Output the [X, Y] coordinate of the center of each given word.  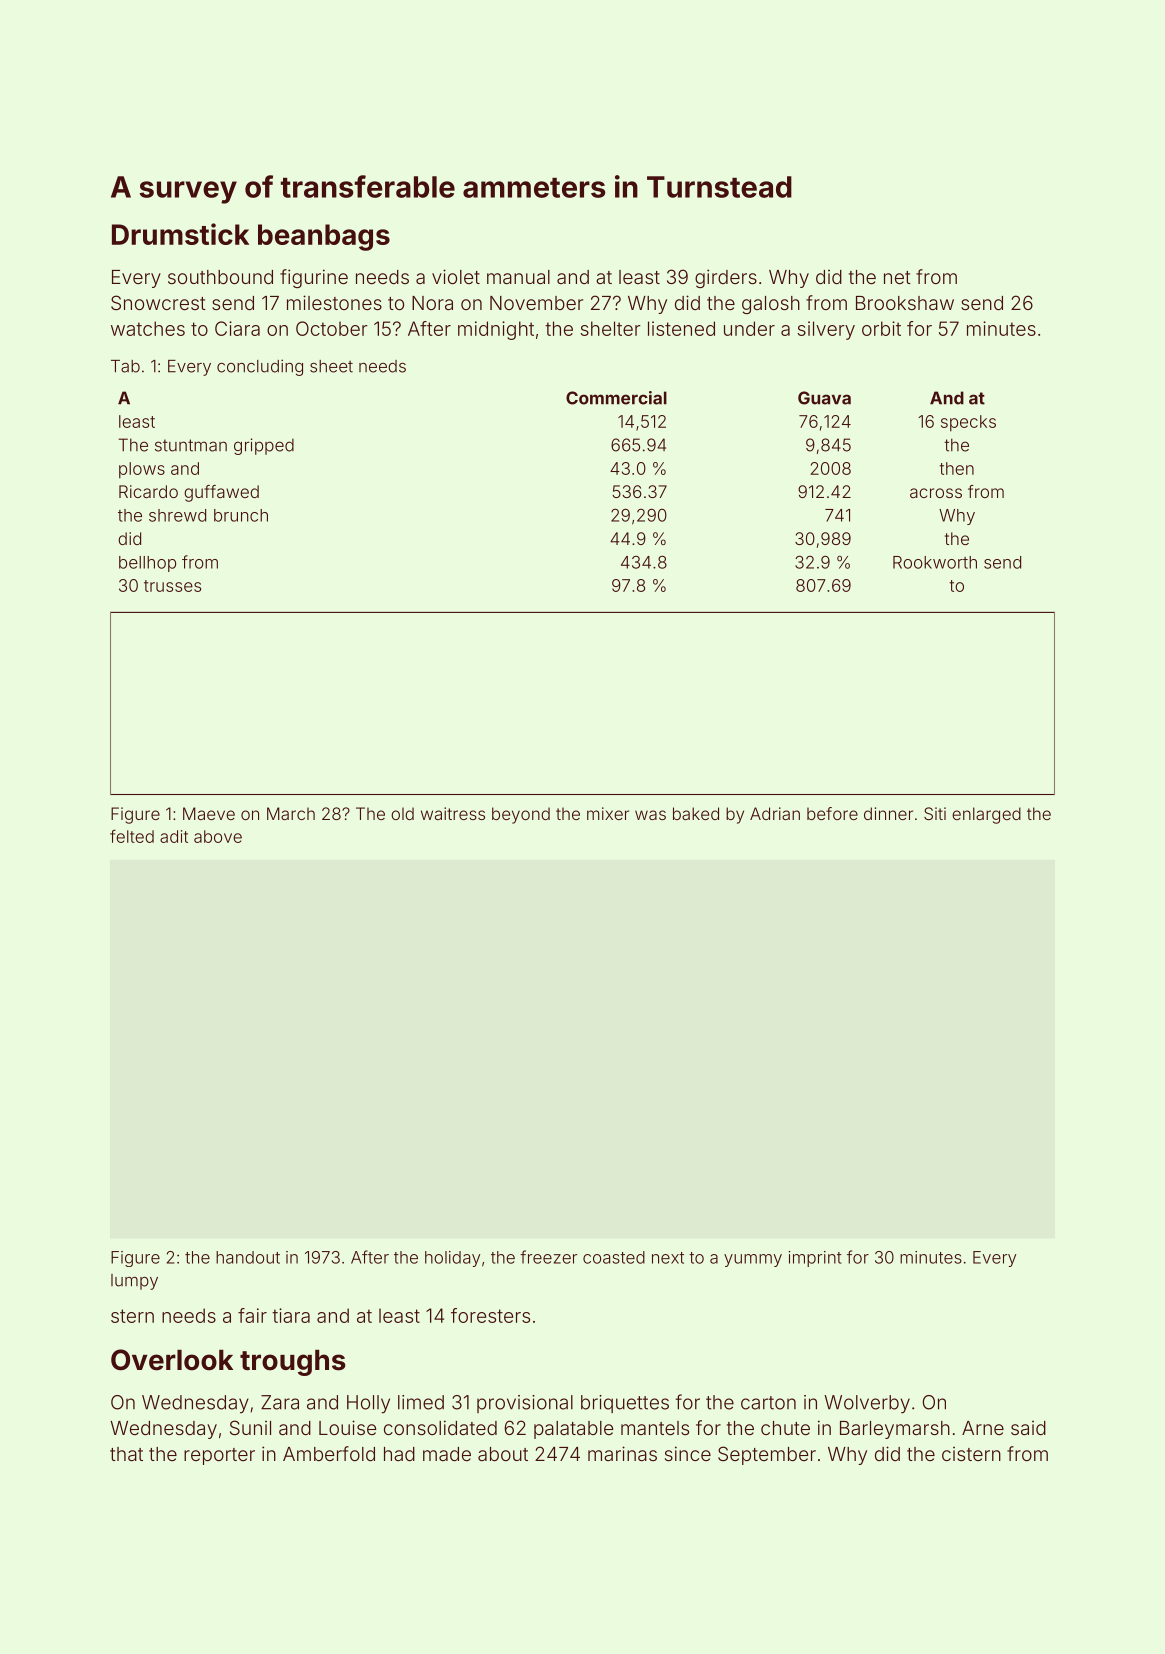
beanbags [324, 237]
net [897, 277]
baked [696, 813]
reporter [219, 1456]
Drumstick [180, 234]
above [218, 836]
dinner [888, 813]
